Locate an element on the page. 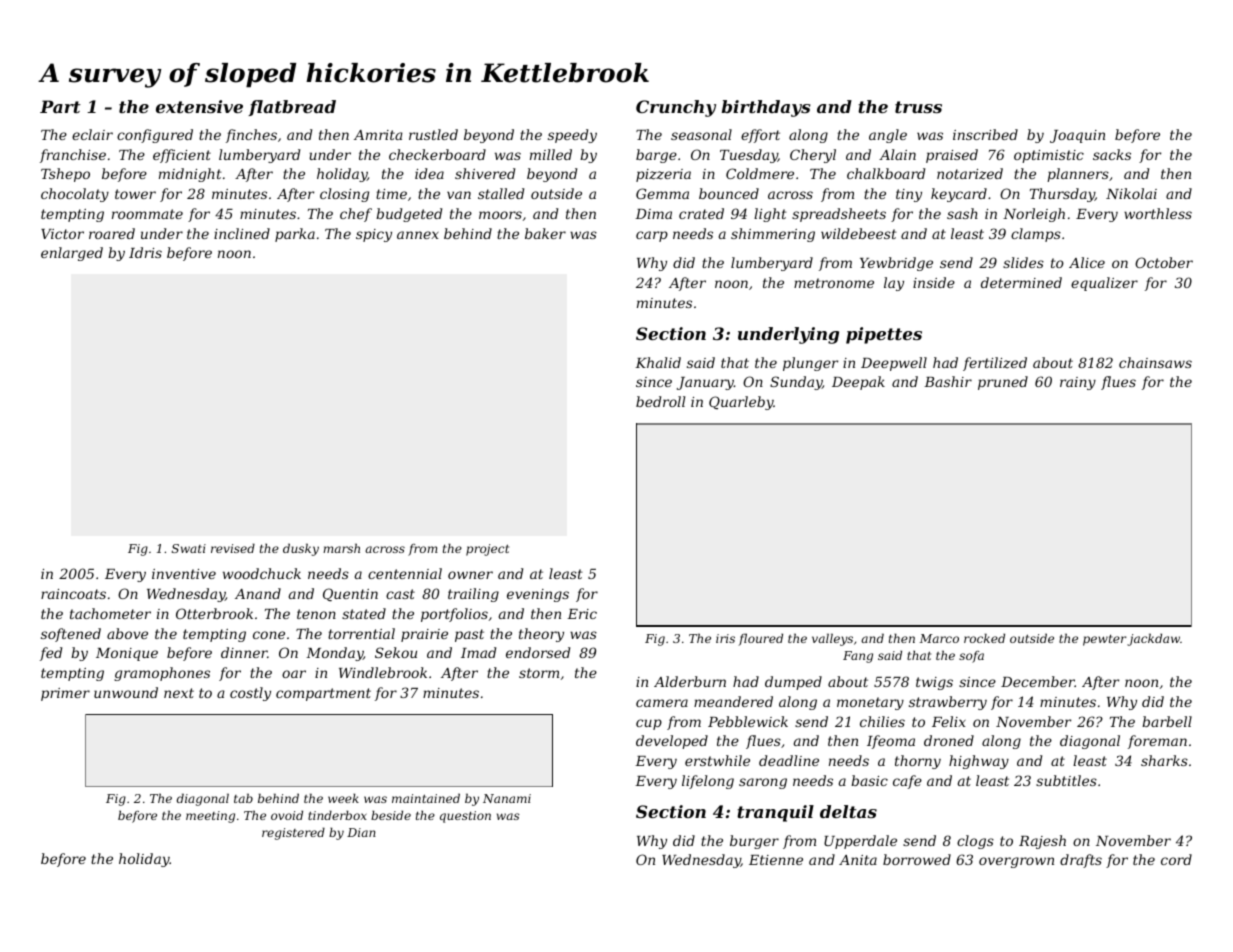 The width and height of the document is (1233, 952). Eric is located at coordinates (582, 614).
